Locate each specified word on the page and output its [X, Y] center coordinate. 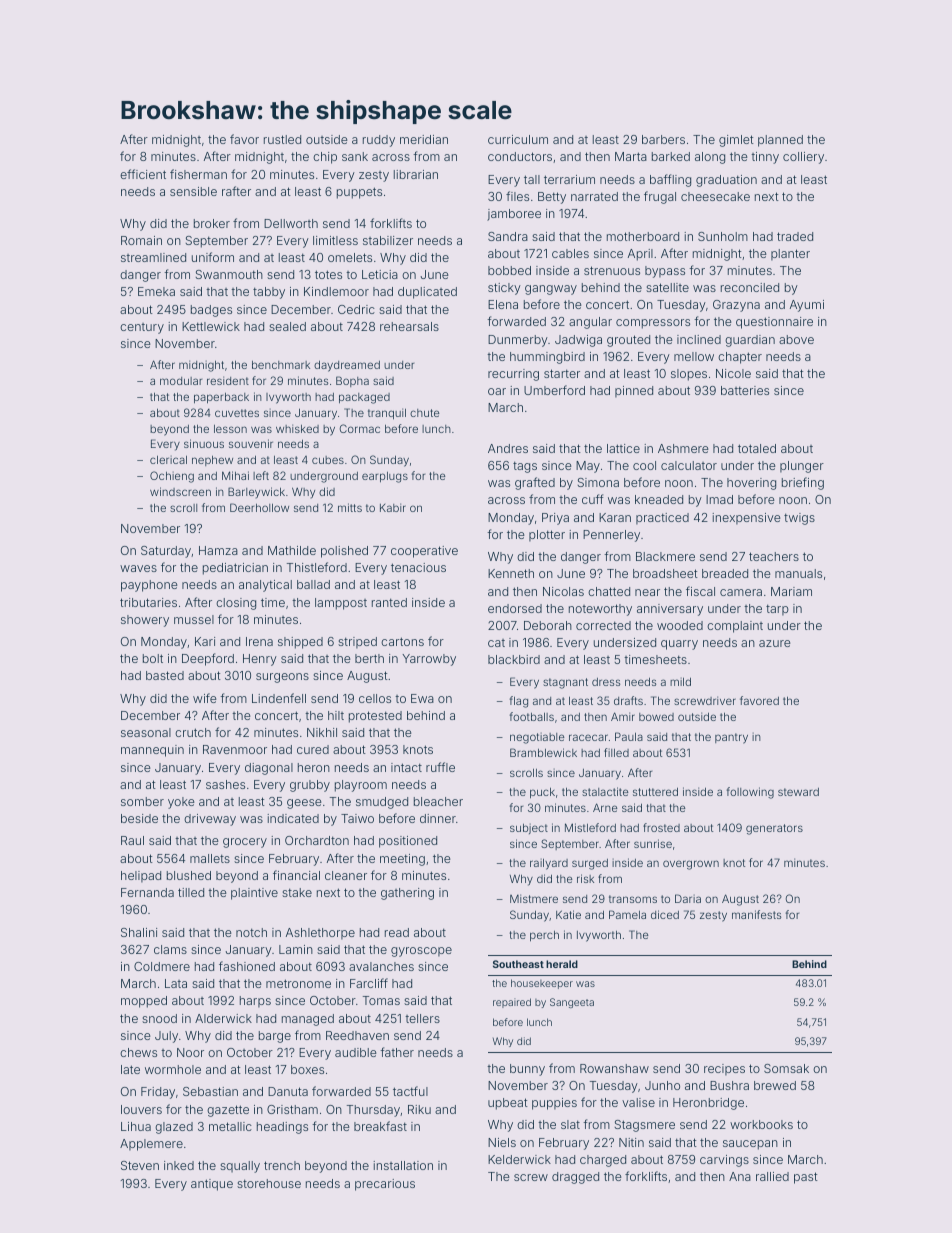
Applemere [151, 1145]
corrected [603, 625]
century [142, 328]
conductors [520, 156]
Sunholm [723, 236]
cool [644, 465]
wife [205, 698]
